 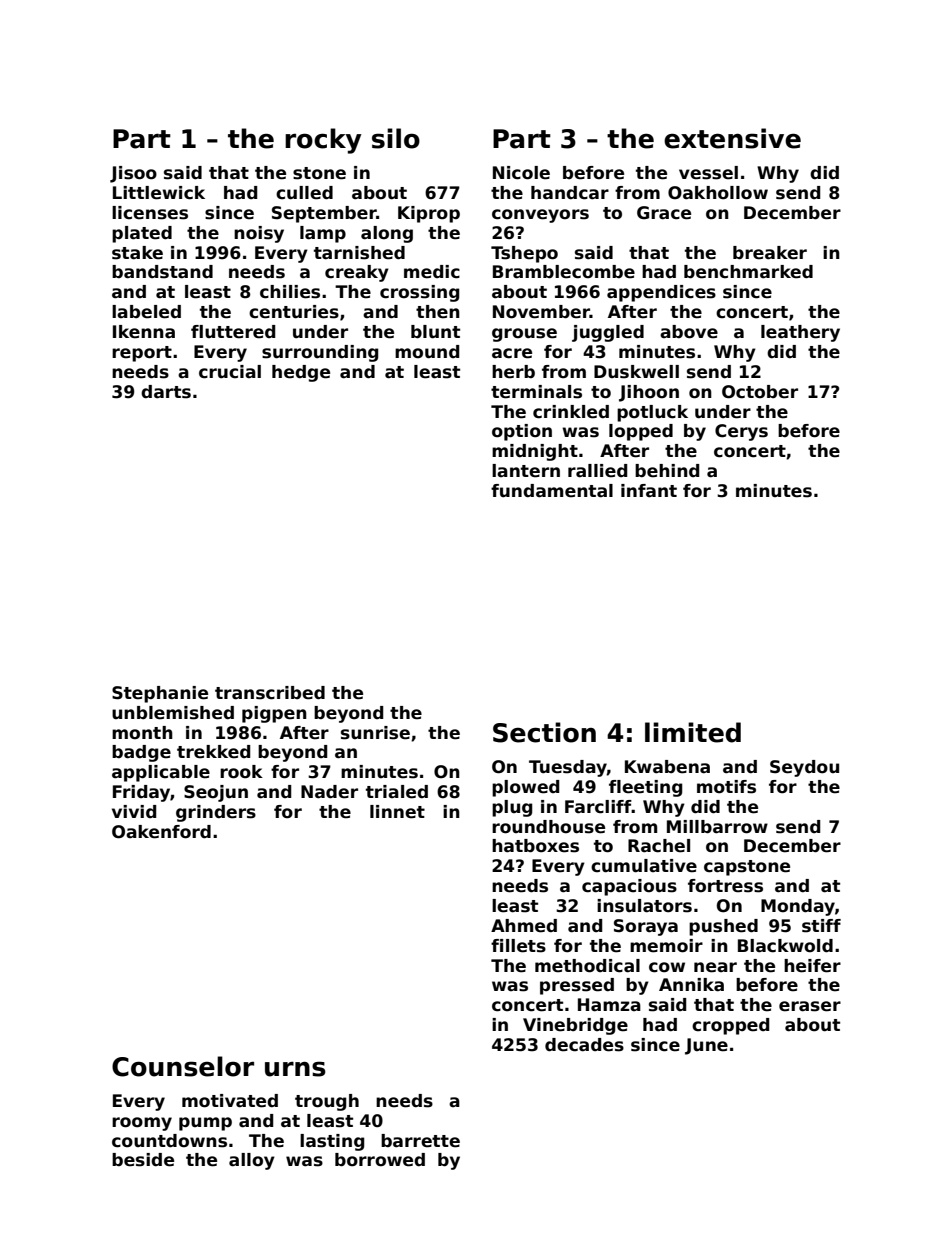 I want to click on infant, so click(x=649, y=491).
